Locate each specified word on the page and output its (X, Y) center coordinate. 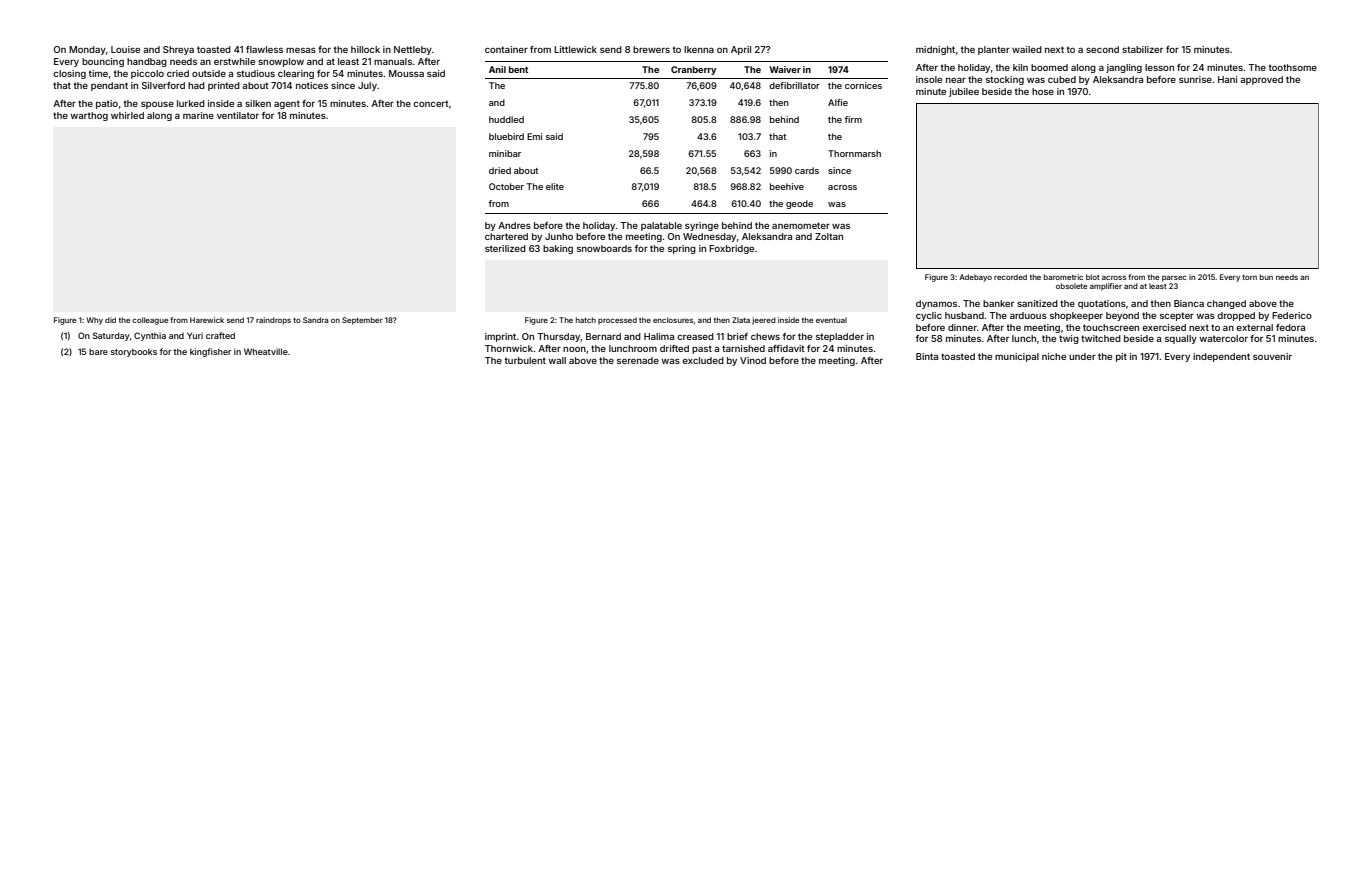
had (196, 85)
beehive (787, 186)
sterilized (505, 248)
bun (1266, 277)
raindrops (273, 321)
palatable (661, 226)
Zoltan (829, 236)
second (1102, 49)
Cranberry (694, 70)
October (506, 186)
